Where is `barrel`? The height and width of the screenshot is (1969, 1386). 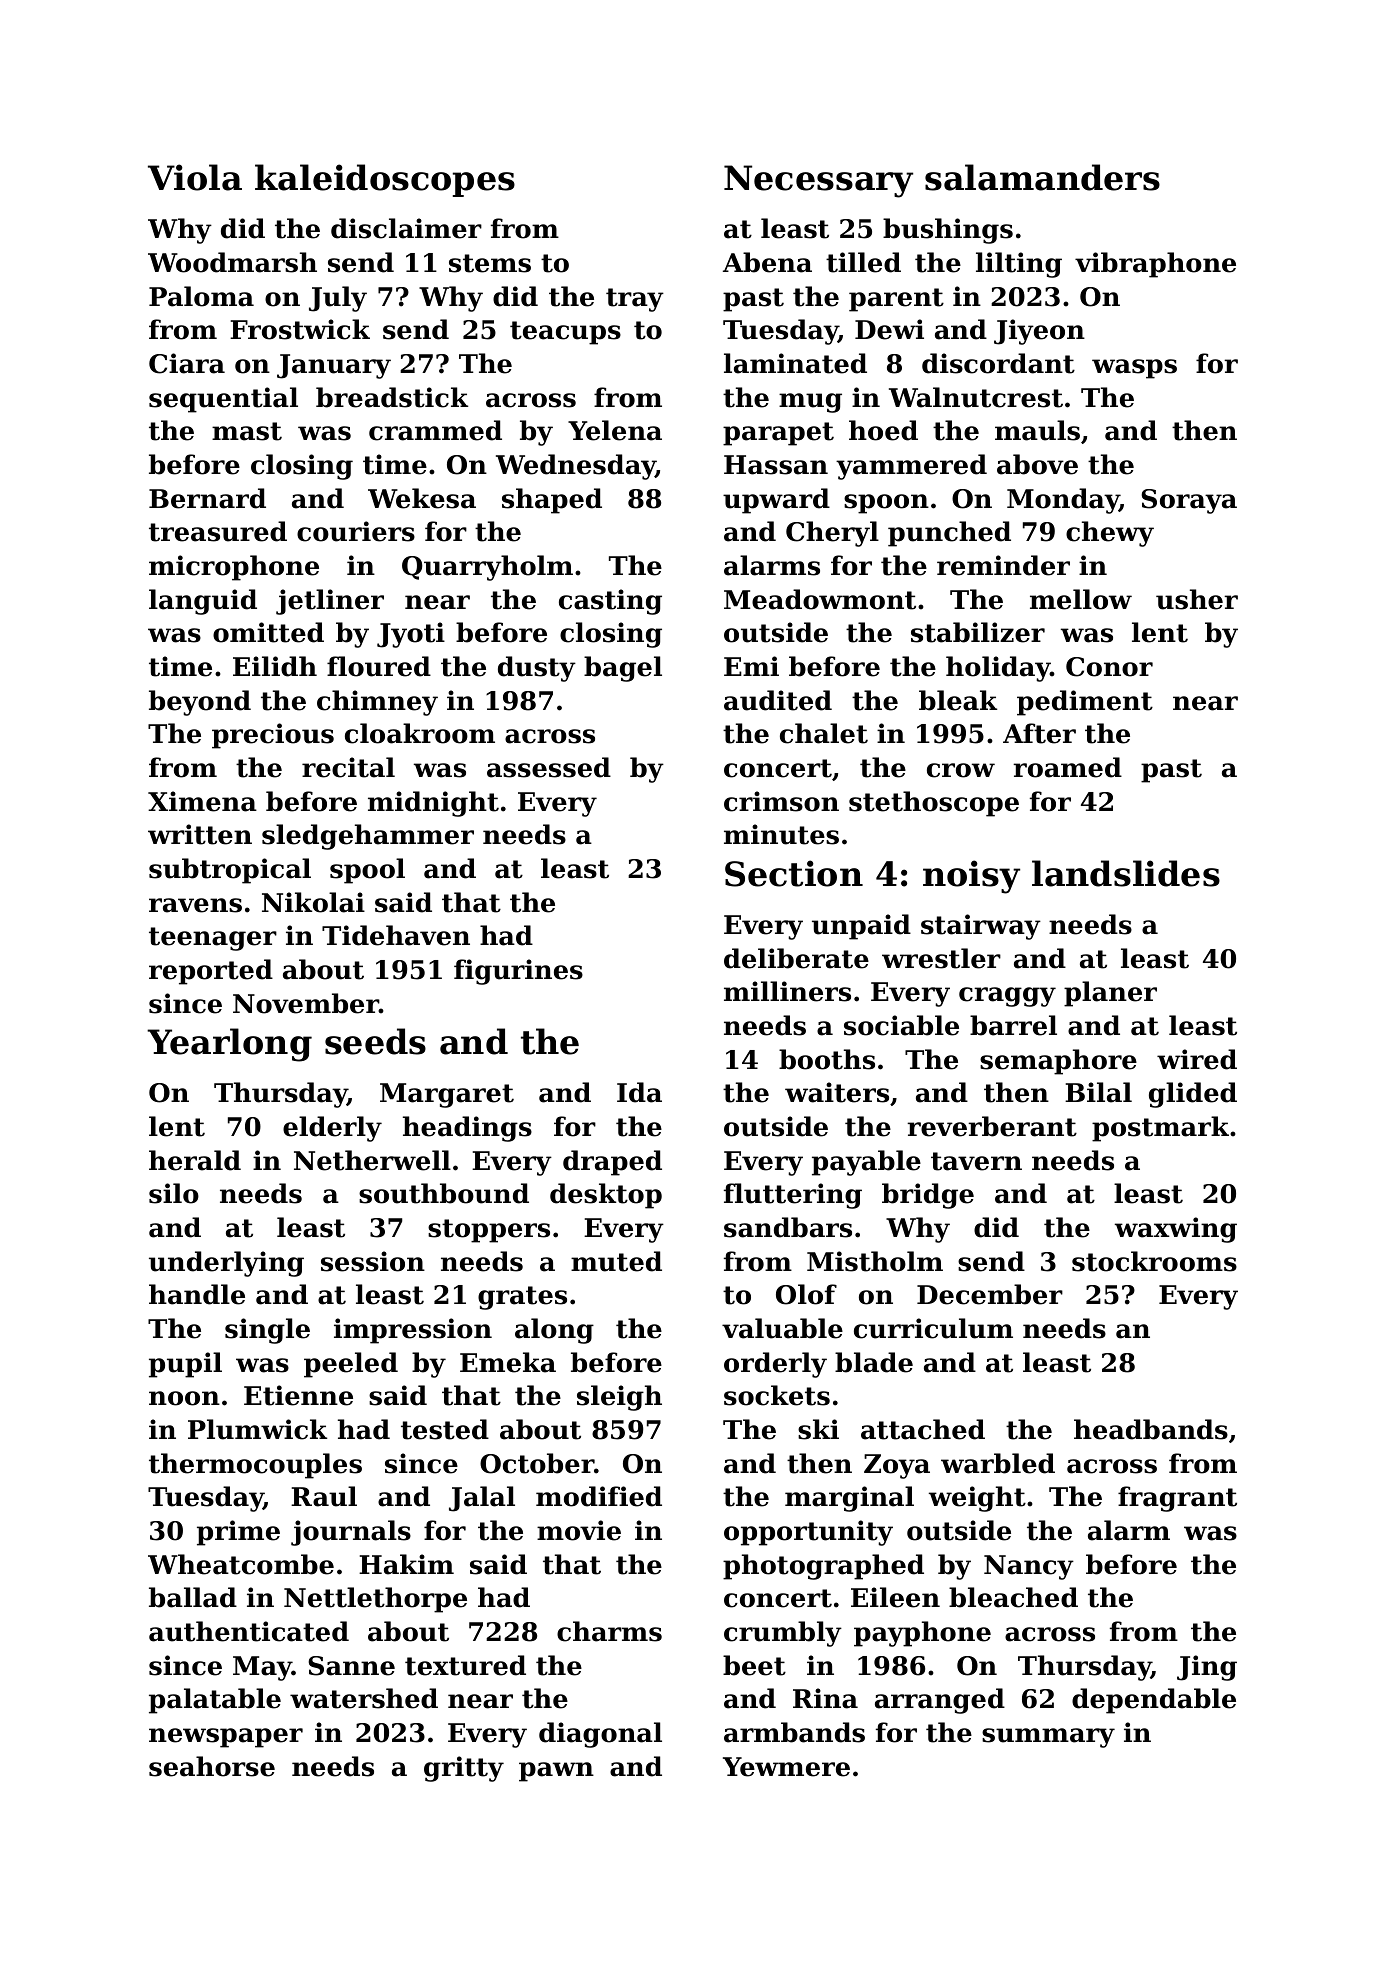
barrel is located at coordinates (1013, 1025).
